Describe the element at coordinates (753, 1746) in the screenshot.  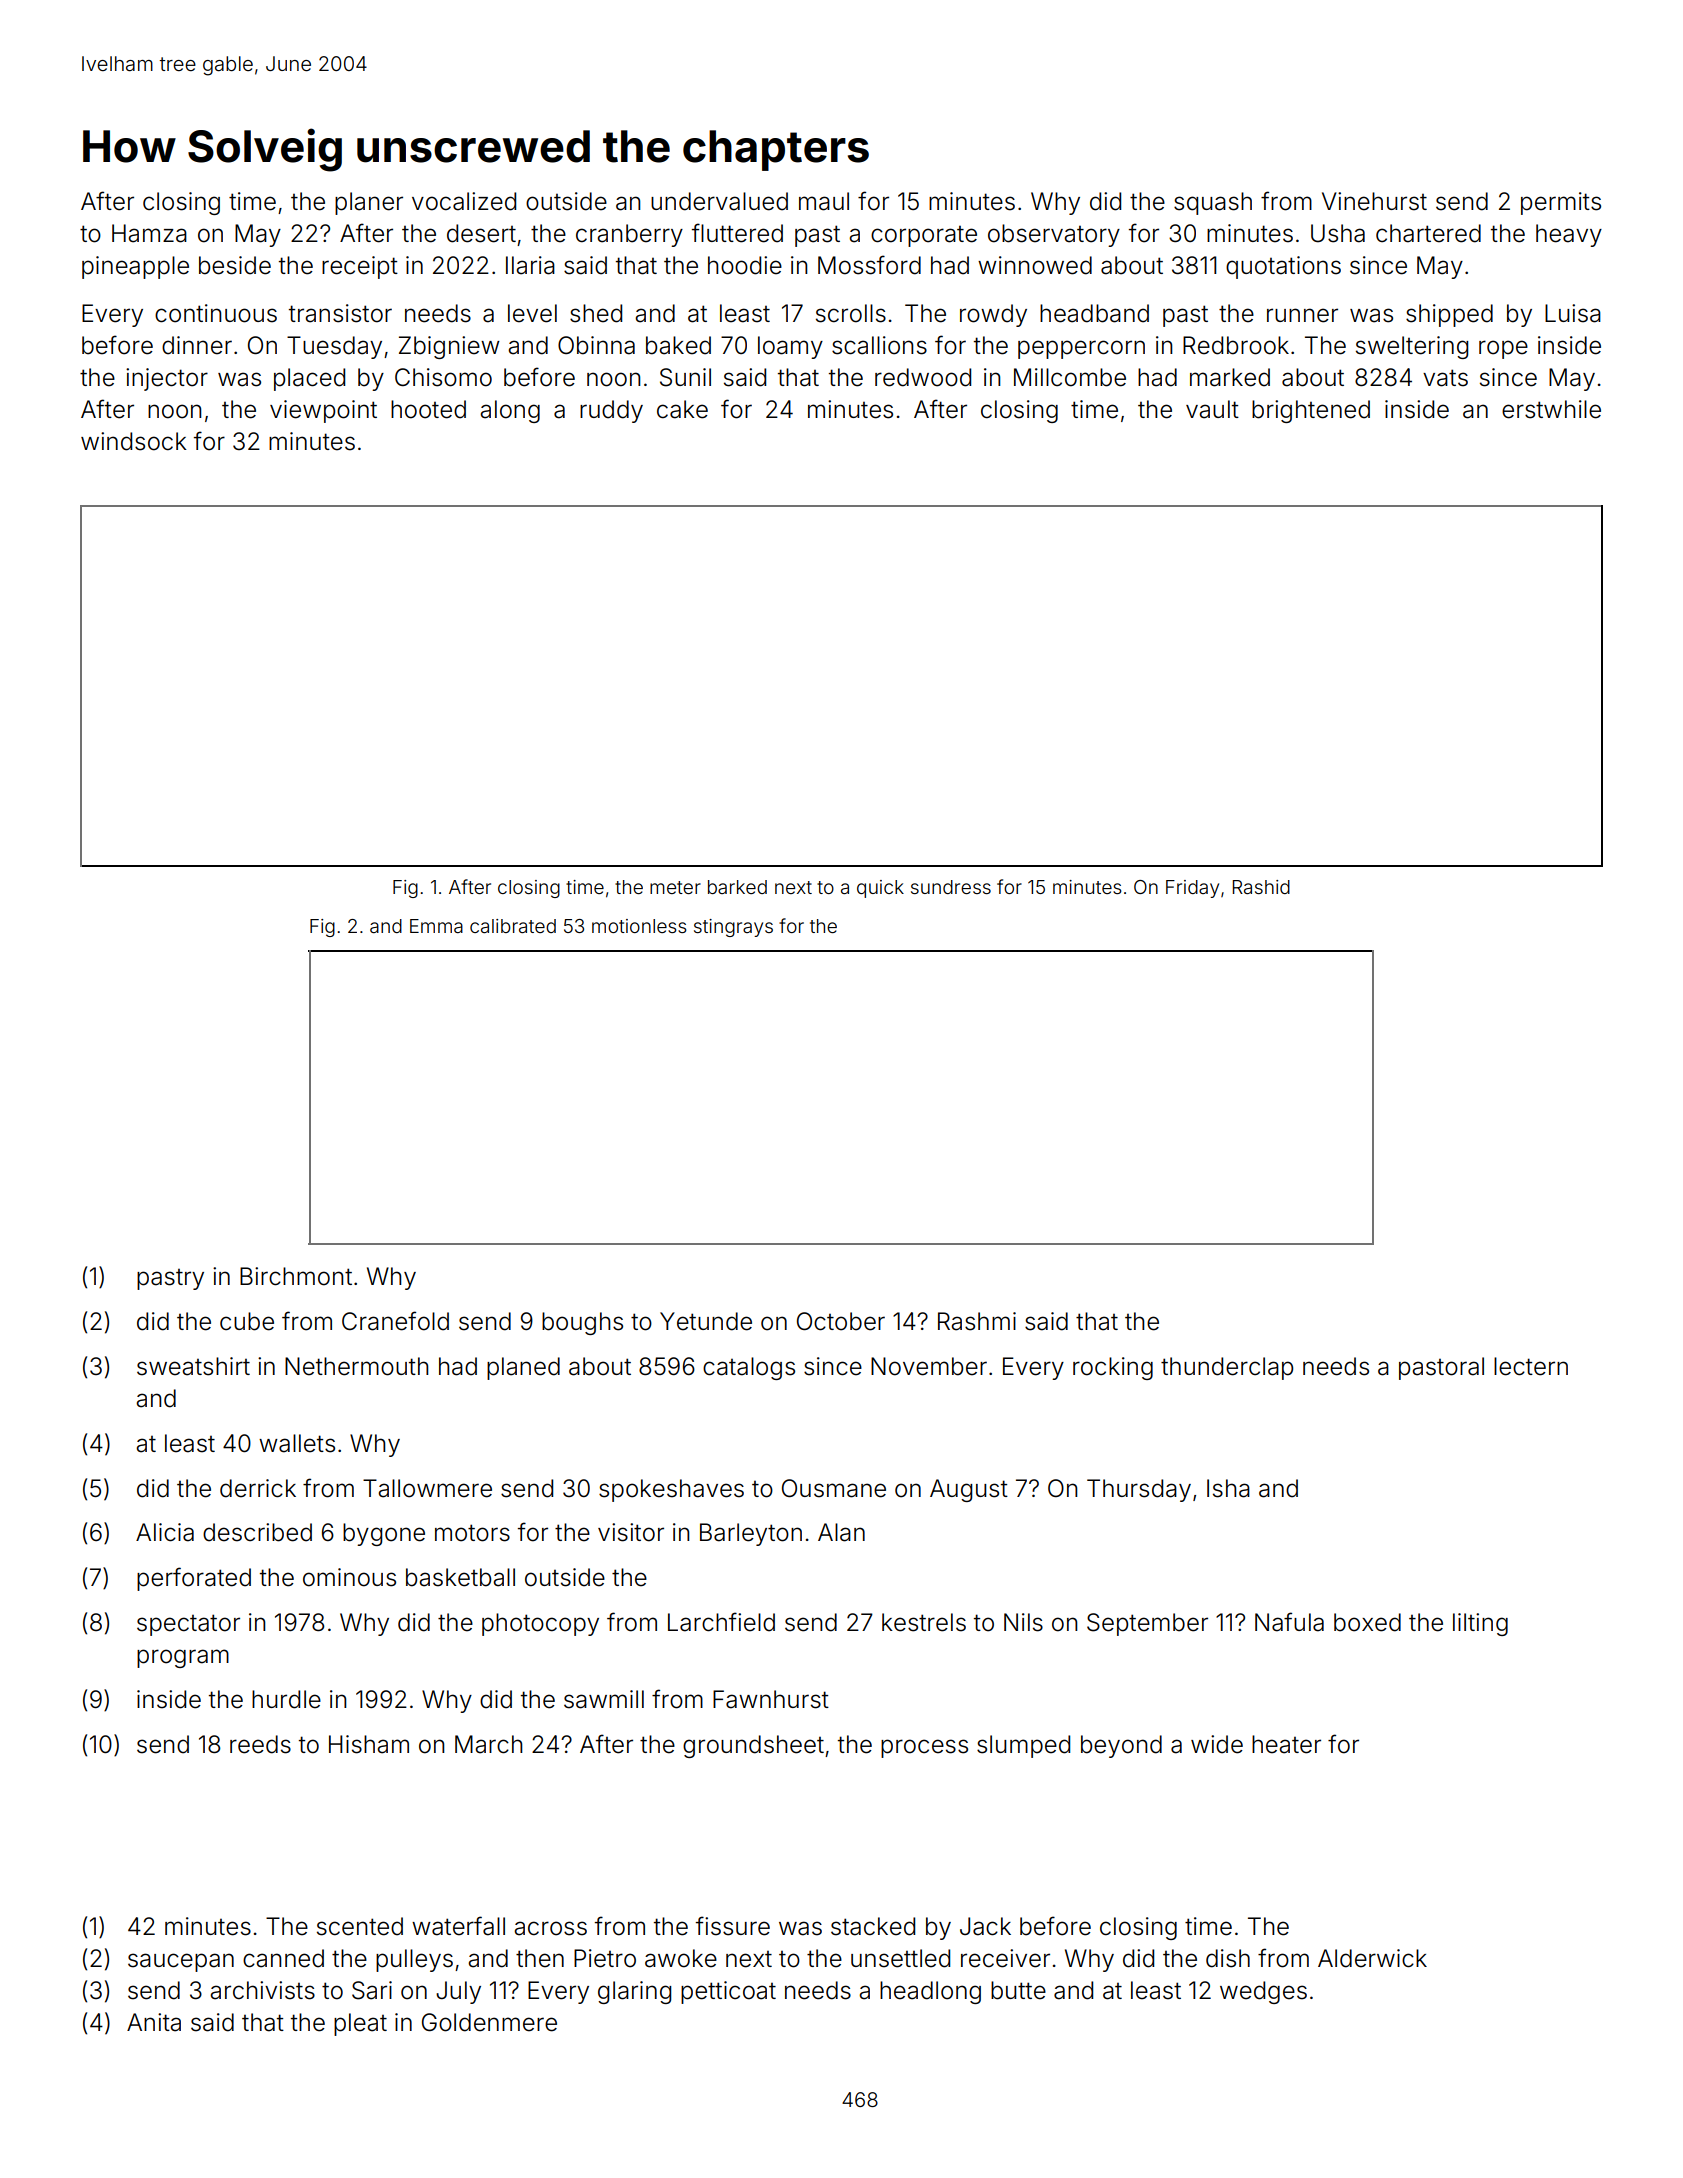
I see `groundsheet` at that location.
